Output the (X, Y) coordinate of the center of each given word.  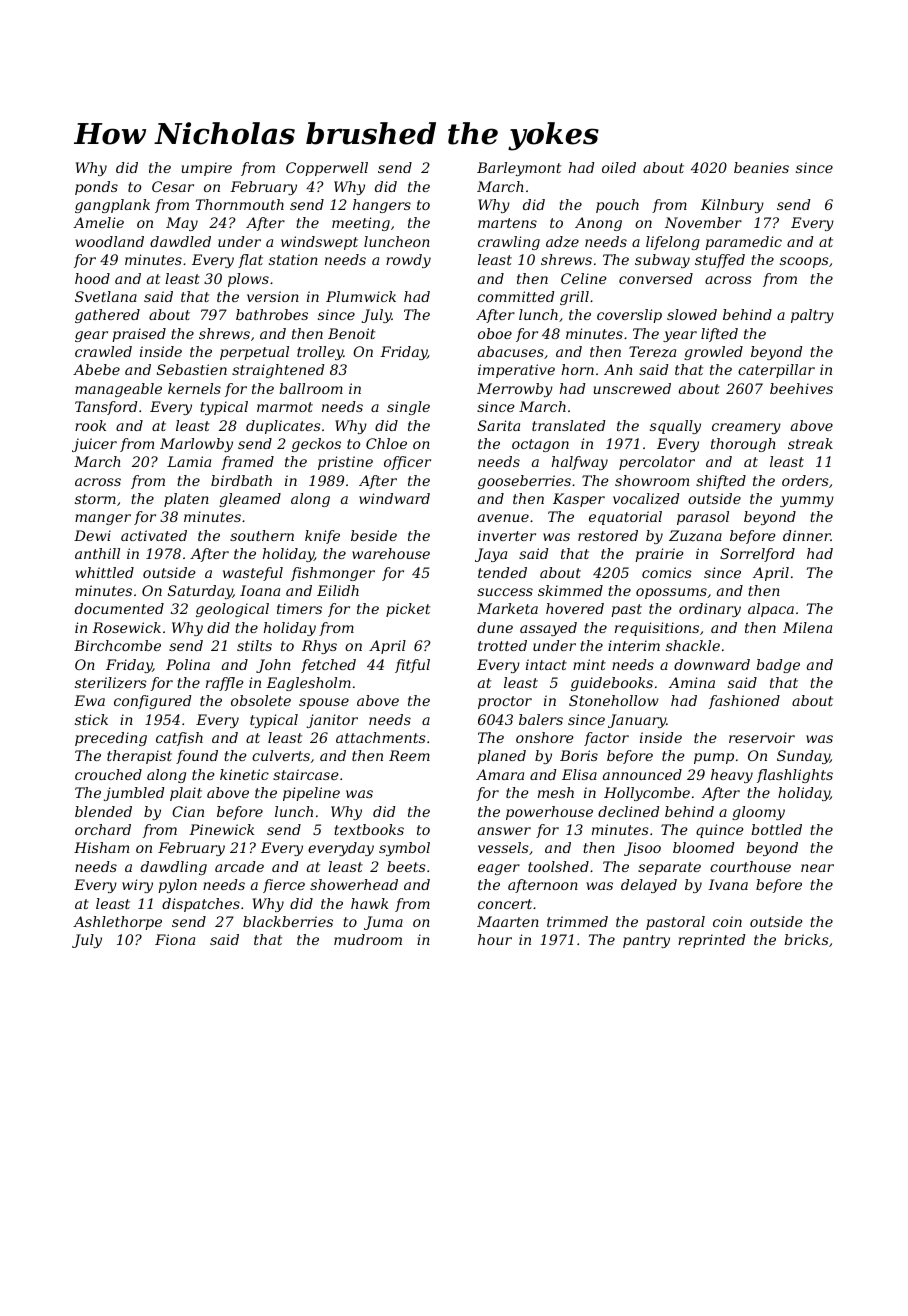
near (817, 868)
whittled (104, 572)
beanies (761, 167)
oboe (495, 333)
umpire (207, 169)
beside (374, 535)
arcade (239, 866)
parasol (703, 518)
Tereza (652, 352)
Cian (188, 811)
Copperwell (327, 169)
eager (499, 869)
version (273, 296)
